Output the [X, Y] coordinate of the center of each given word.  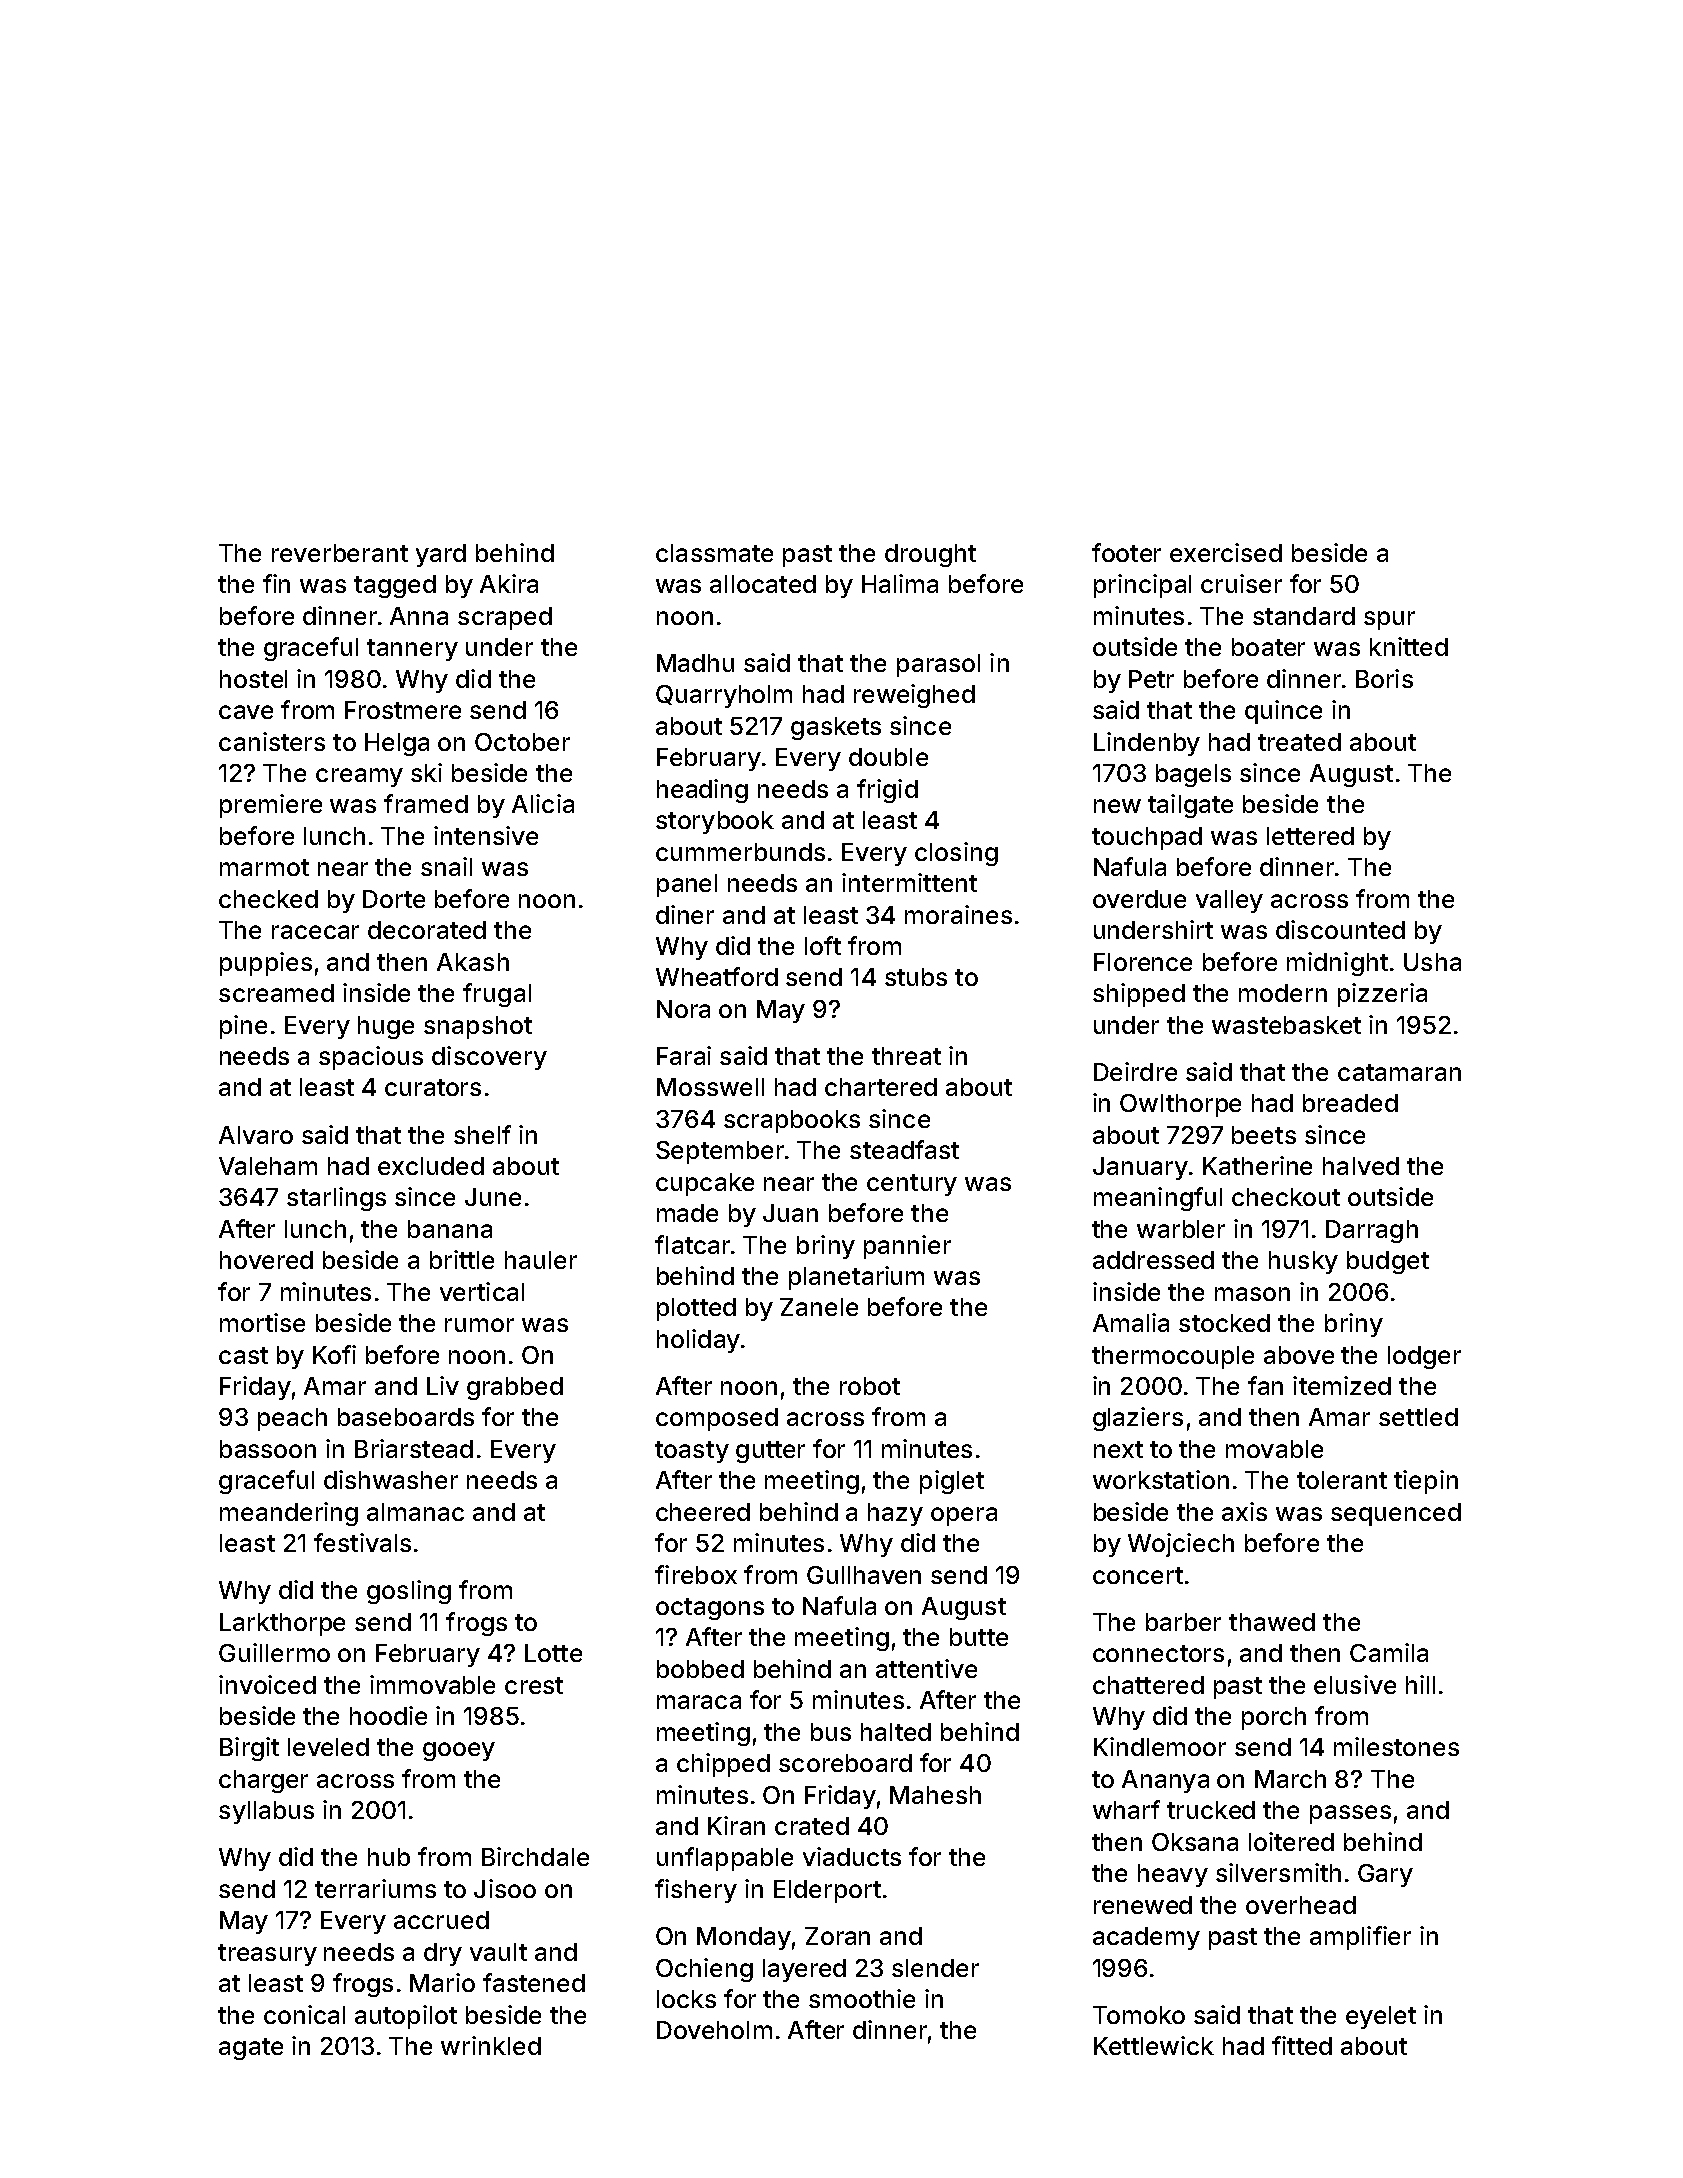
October [522, 742]
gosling [409, 1592]
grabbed [515, 1388]
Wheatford [717, 976]
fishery [696, 1891]
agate [251, 2049]
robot [870, 1386]
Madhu [695, 663]
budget [1388, 1262]
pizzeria [1382, 995]
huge [386, 1027]
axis [1244, 1511]
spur [1389, 620]
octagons [710, 1609]
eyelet [1381, 2017]
